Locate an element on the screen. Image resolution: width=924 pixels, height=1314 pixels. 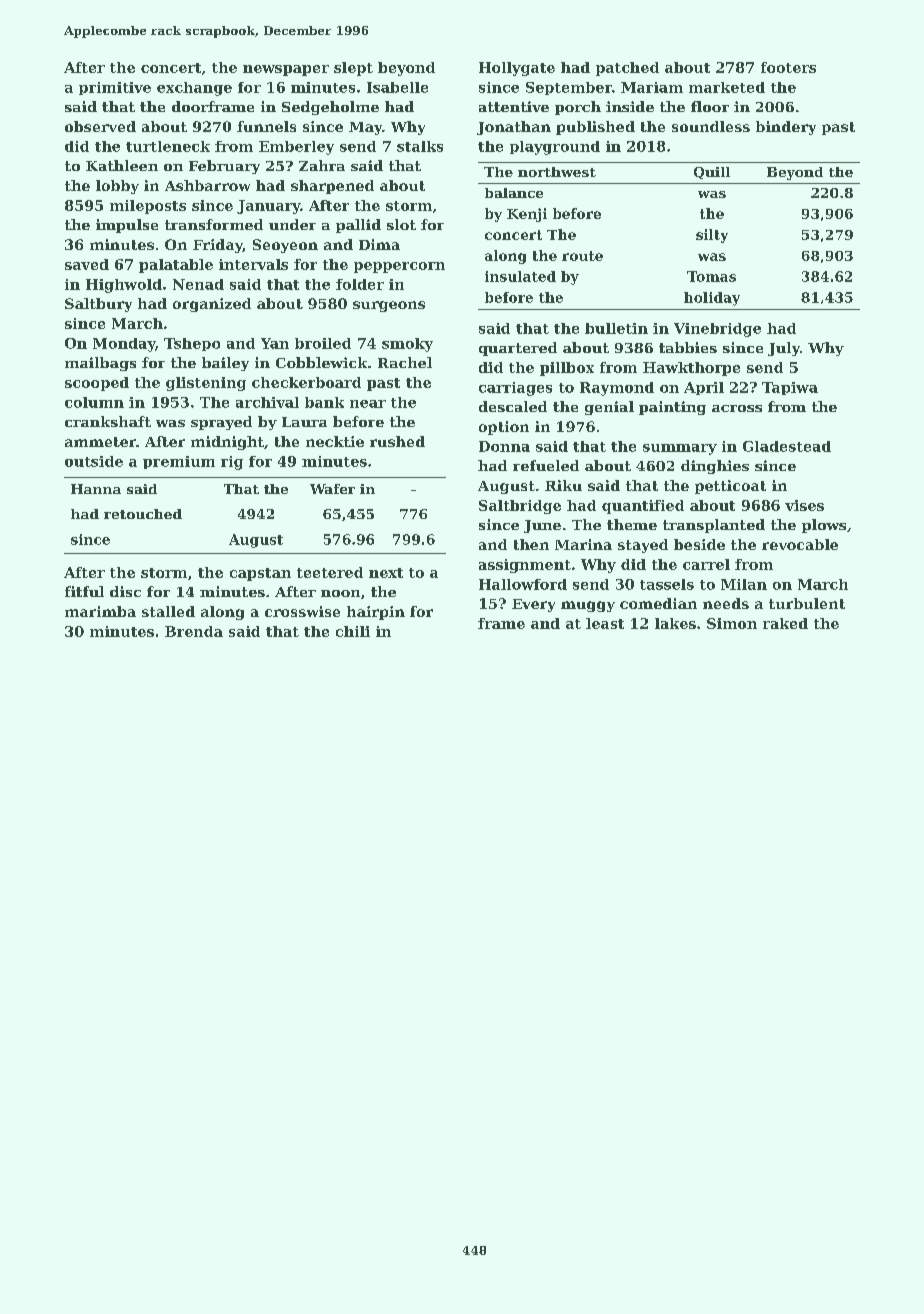
Every is located at coordinates (533, 605).
